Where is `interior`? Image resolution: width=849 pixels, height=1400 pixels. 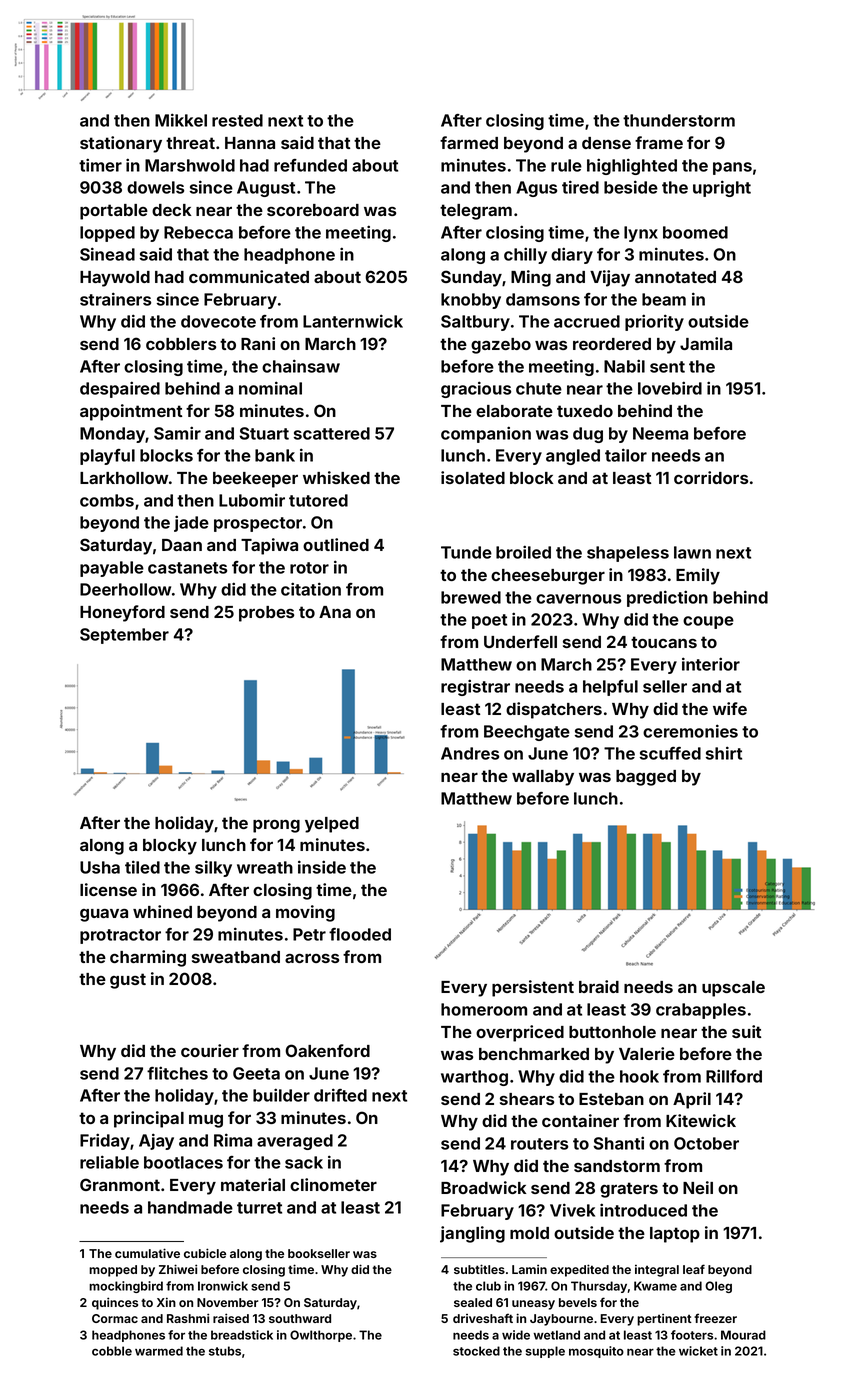
interior is located at coordinates (711, 664).
